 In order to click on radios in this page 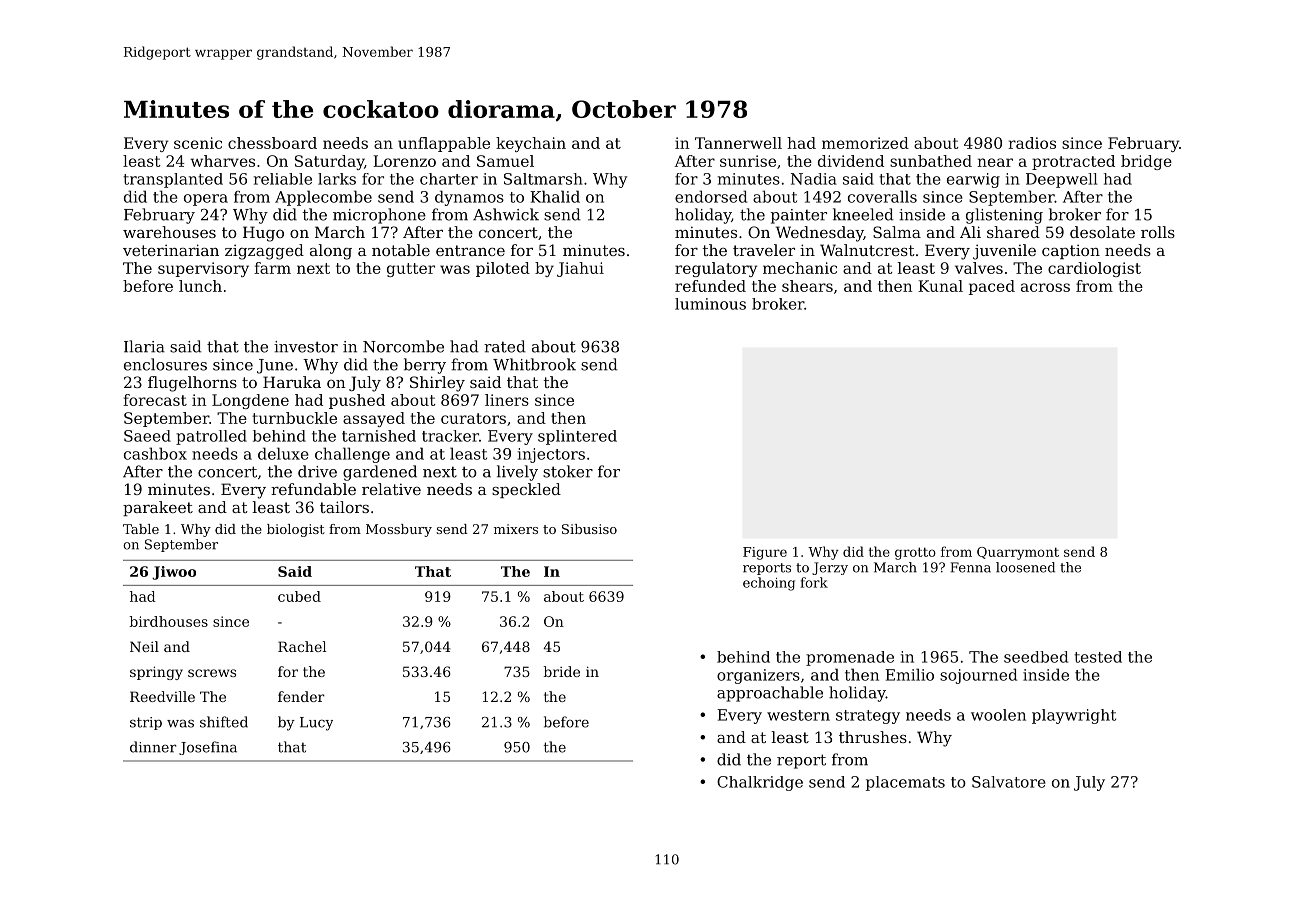, I will do `click(1032, 143)`.
